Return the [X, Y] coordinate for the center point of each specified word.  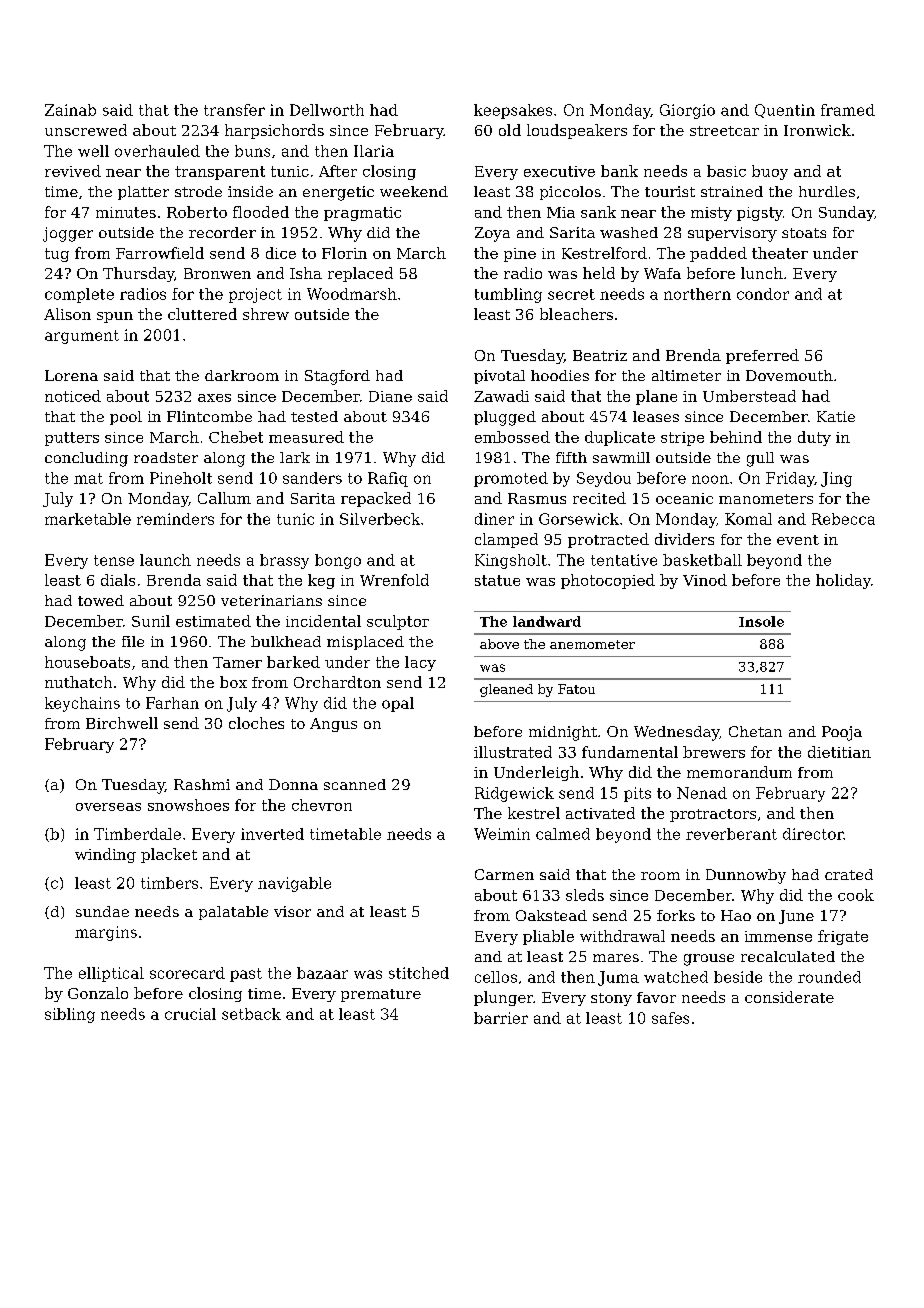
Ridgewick [514, 794]
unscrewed [86, 130]
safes [670, 1018]
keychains [82, 704]
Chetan [755, 731]
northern [697, 294]
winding [105, 855]
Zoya [492, 234]
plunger [503, 998]
